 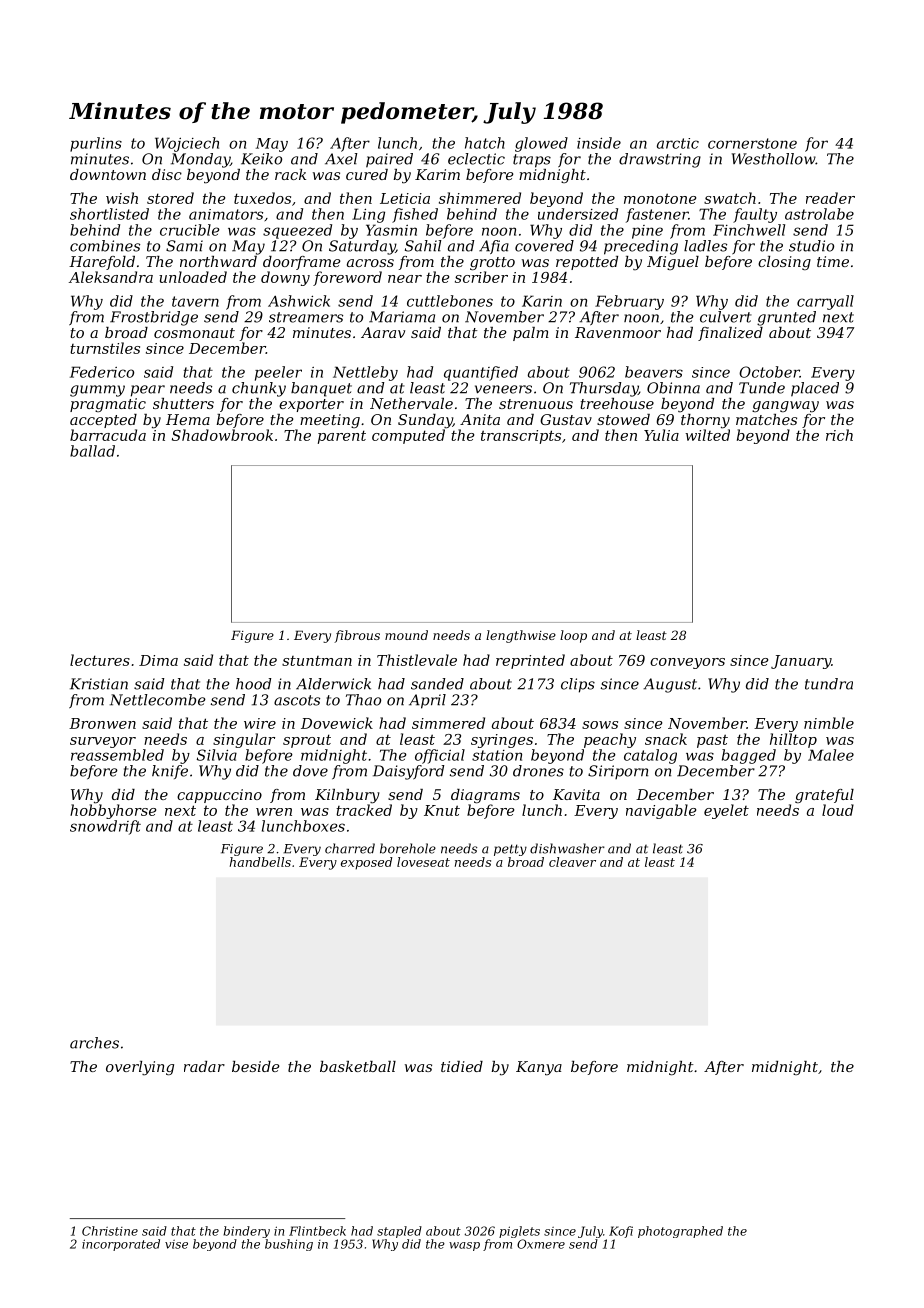 What do you see at coordinates (110, 1231) in the screenshot?
I see `Christine` at bounding box center [110, 1231].
